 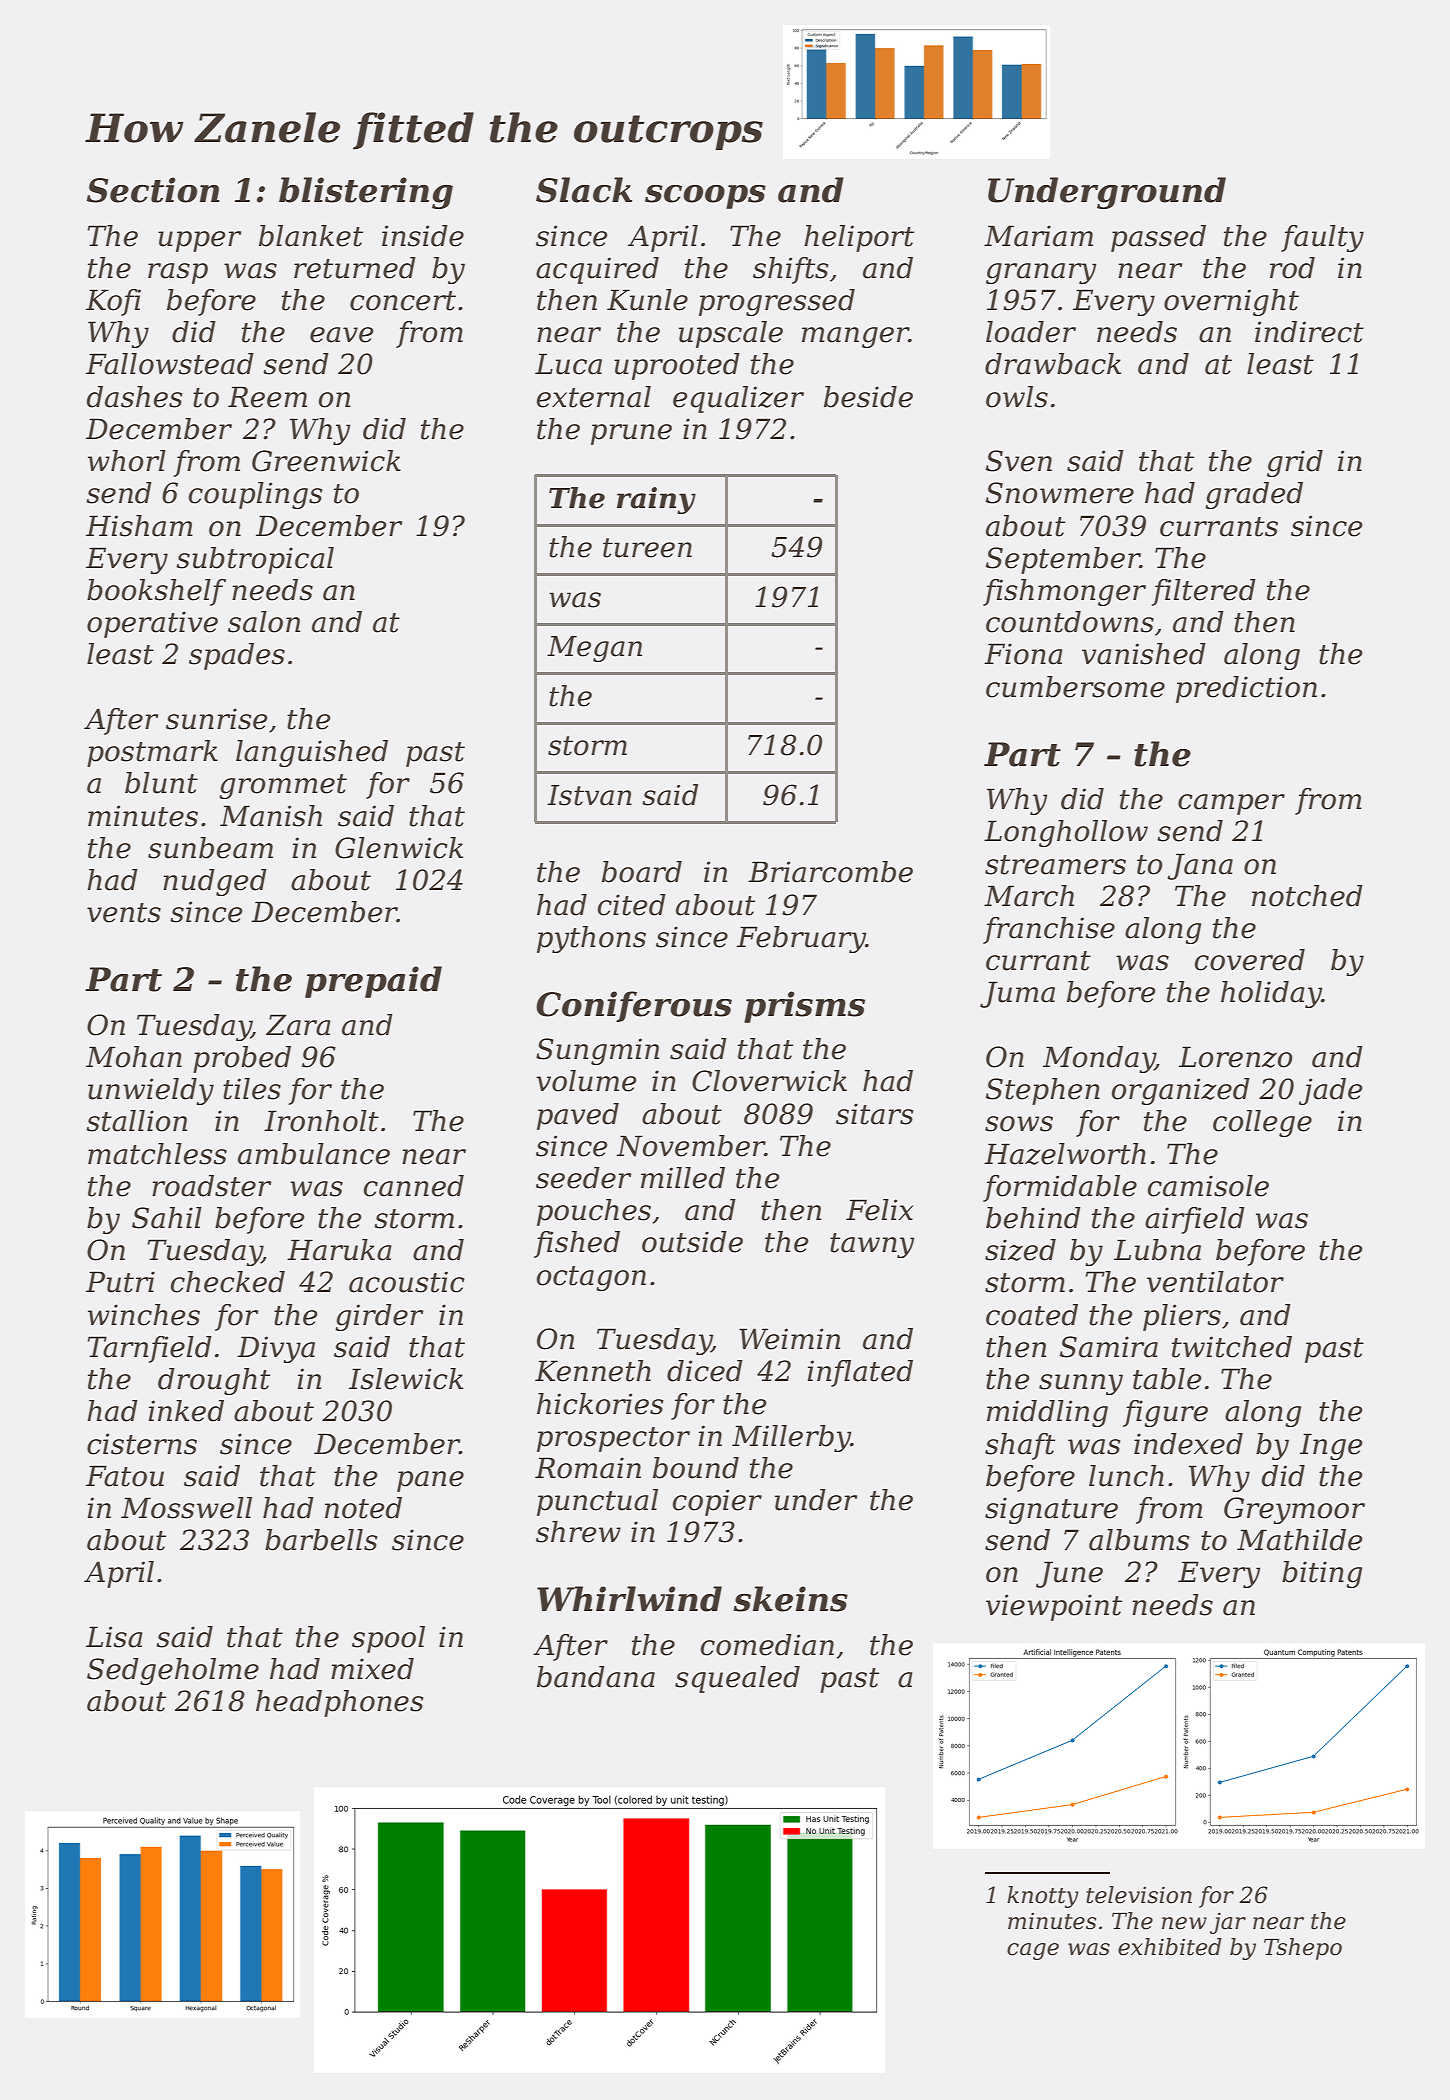 What do you see at coordinates (1322, 1574) in the image?
I see `biting` at bounding box center [1322, 1574].
